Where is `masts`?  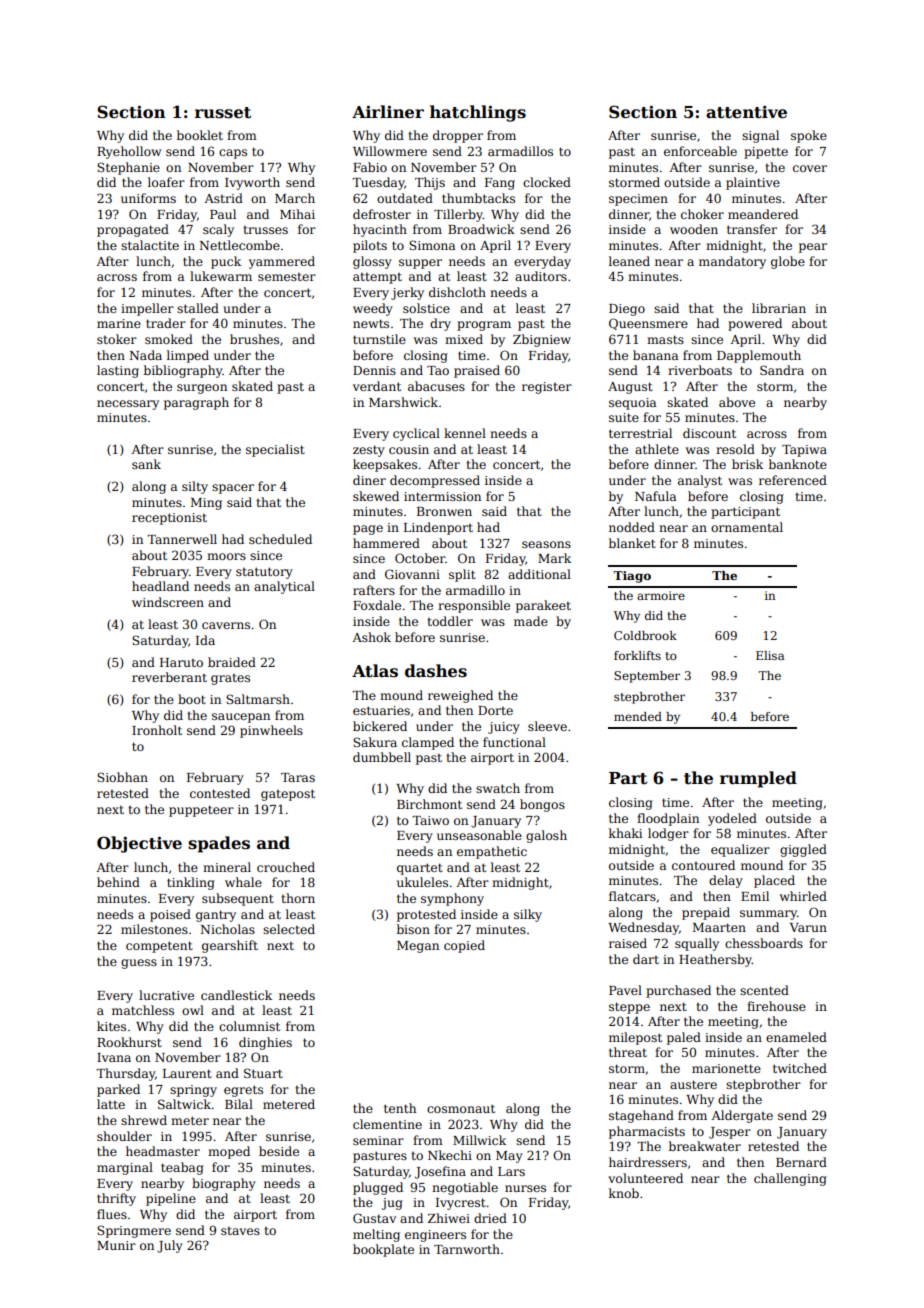 masts is located at coordinates (665, 339).
